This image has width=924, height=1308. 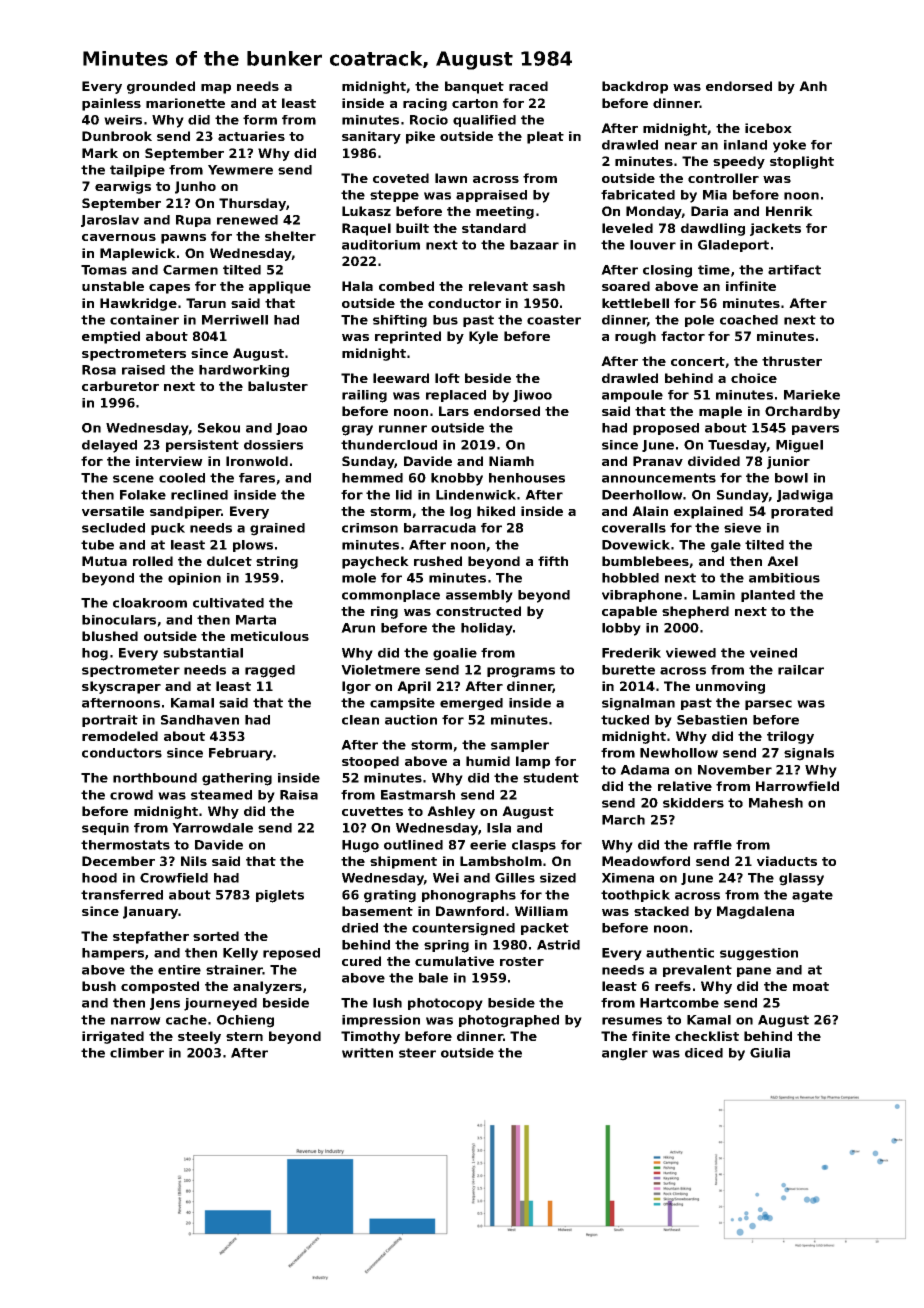 I want to click on outlined, so click(x=413, y=845).
